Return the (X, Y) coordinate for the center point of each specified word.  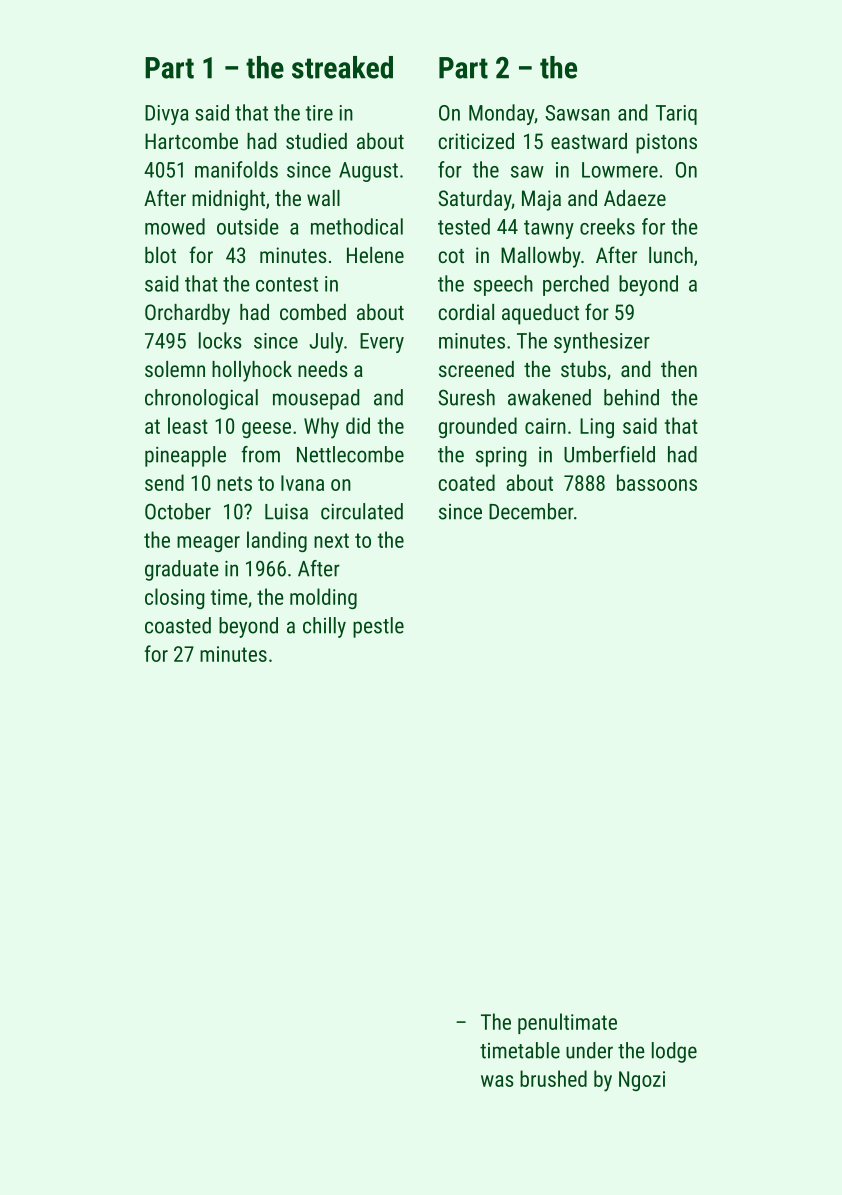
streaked (342, 67)
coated (467, 482)
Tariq (676, 115)
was (497, 1081)
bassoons (657, 482)
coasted (178, 625)
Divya (166, 115)
